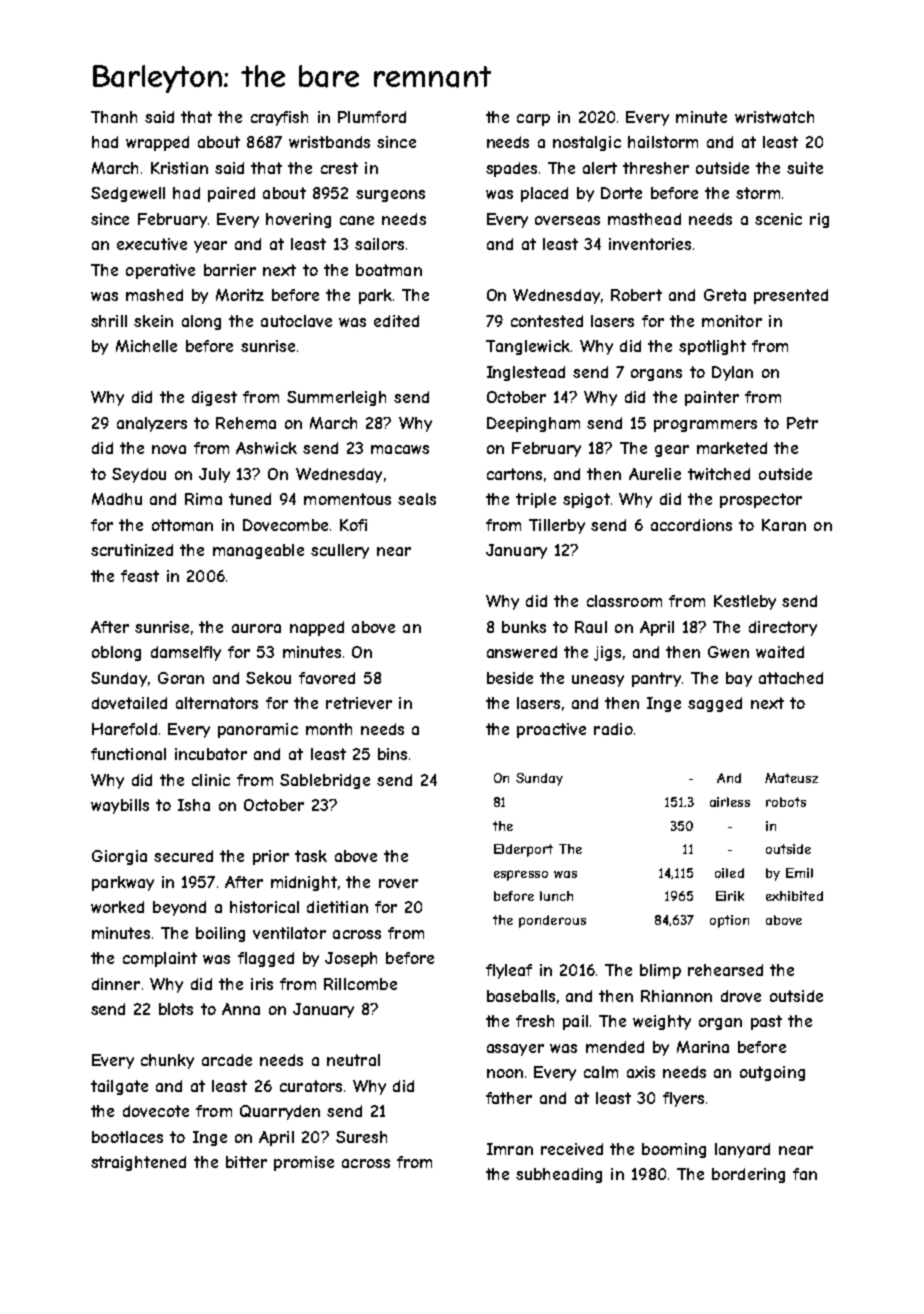  I want to click on Emil, so click(799, 873).
